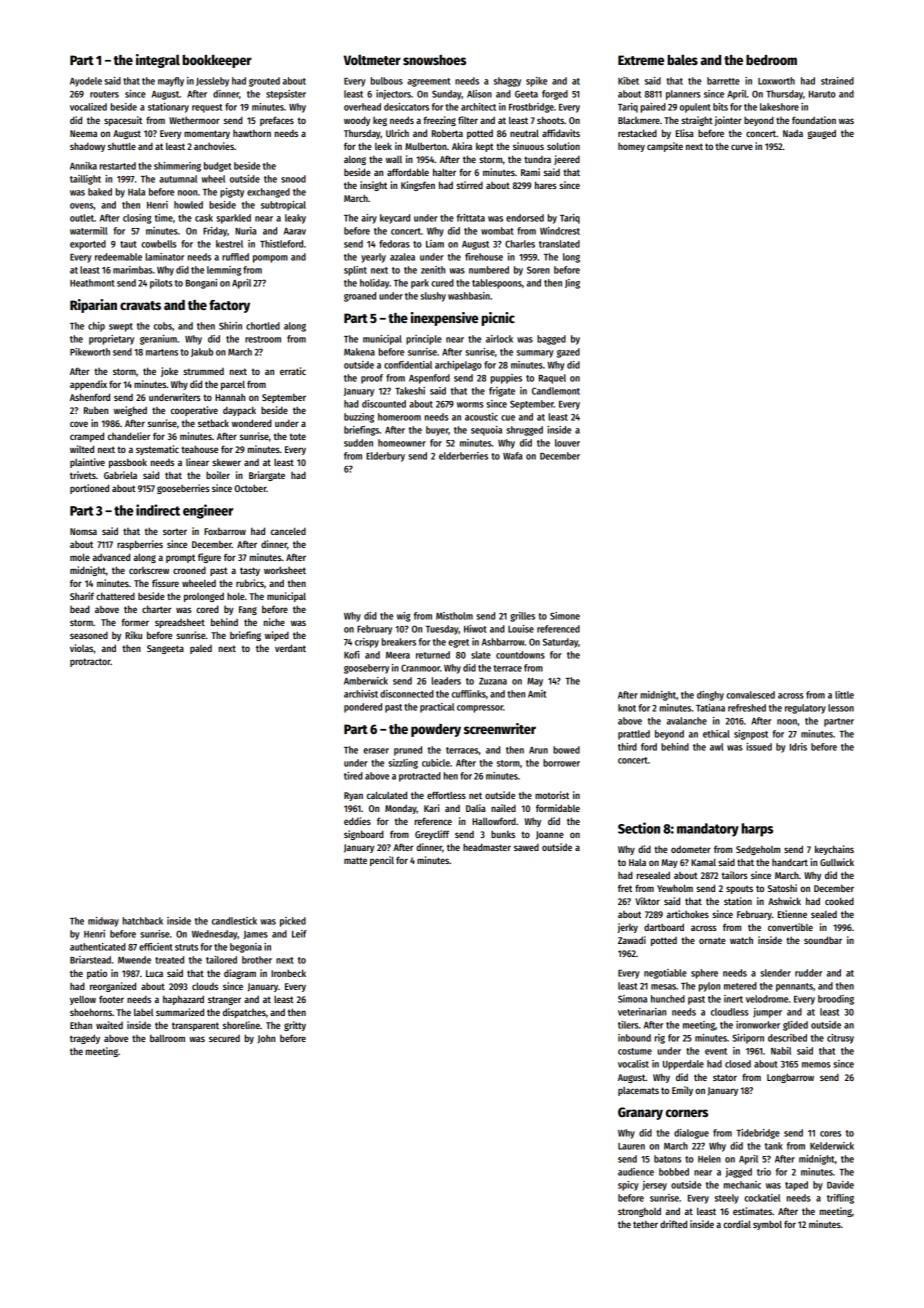  What do you see at coordinates (567, 443) in the screenshot?
I see `louver` at bounding box center [567, 443].
